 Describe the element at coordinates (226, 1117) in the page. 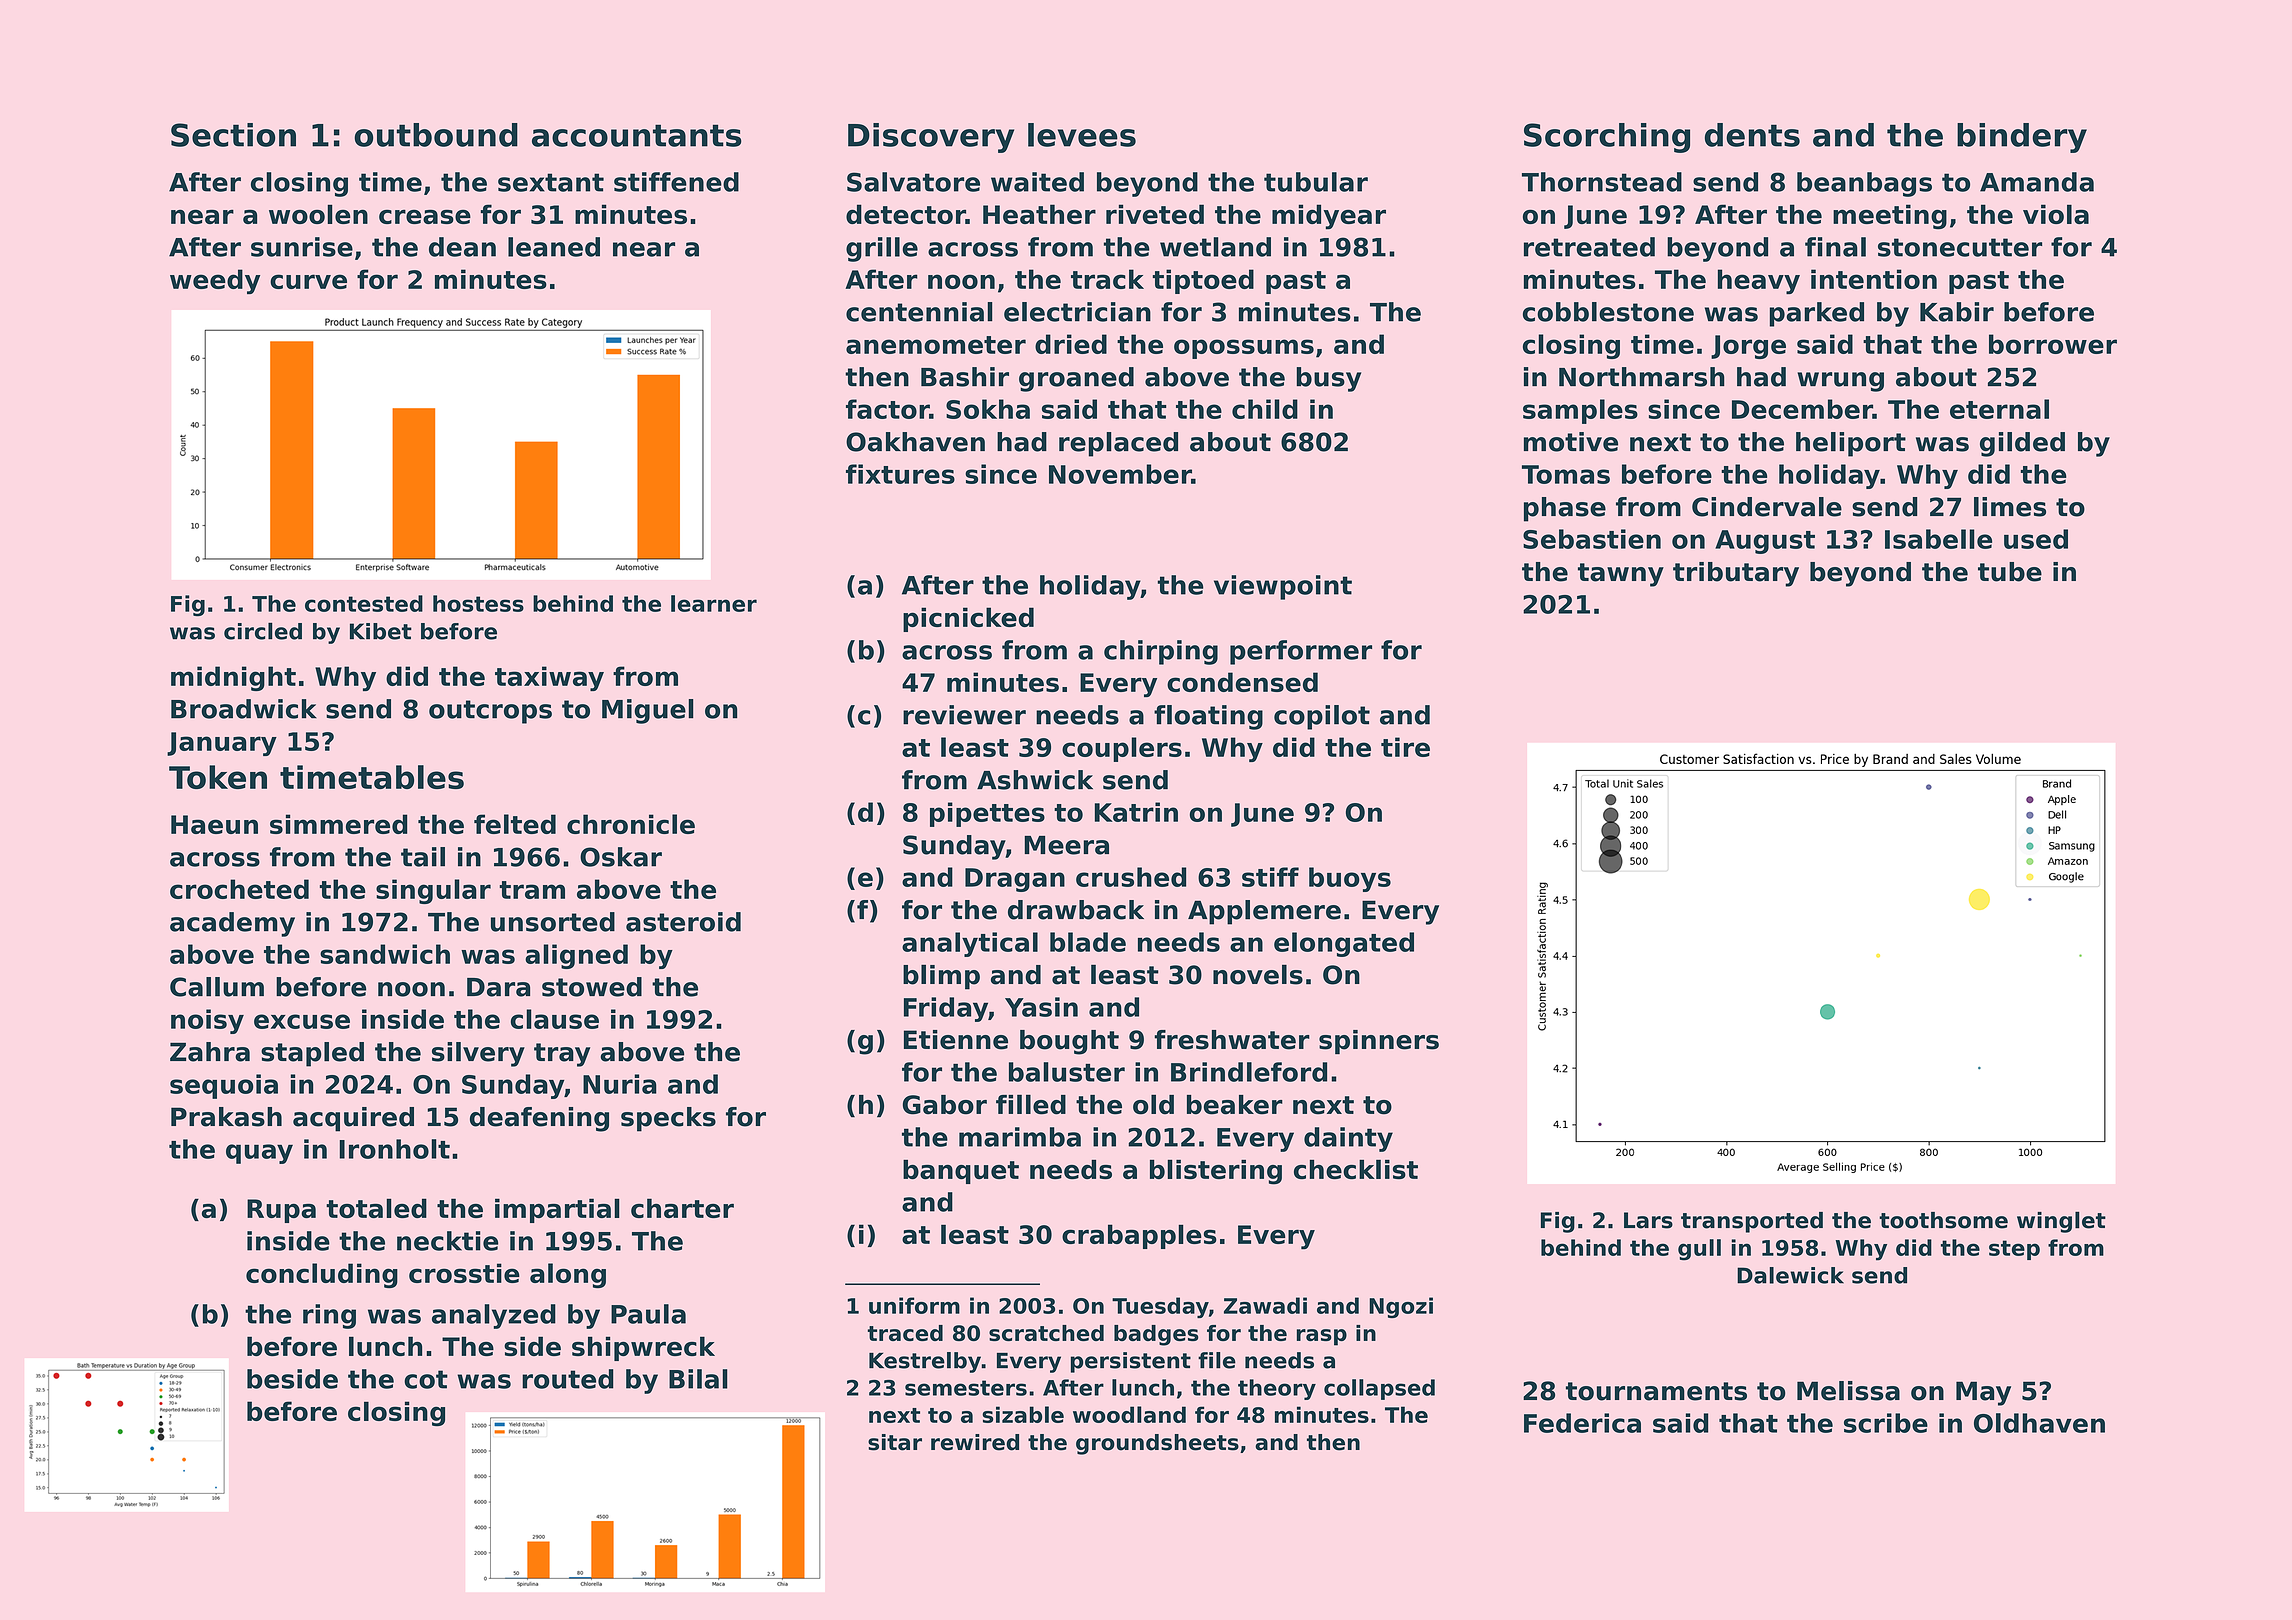

I see `Prakash` at that location.
